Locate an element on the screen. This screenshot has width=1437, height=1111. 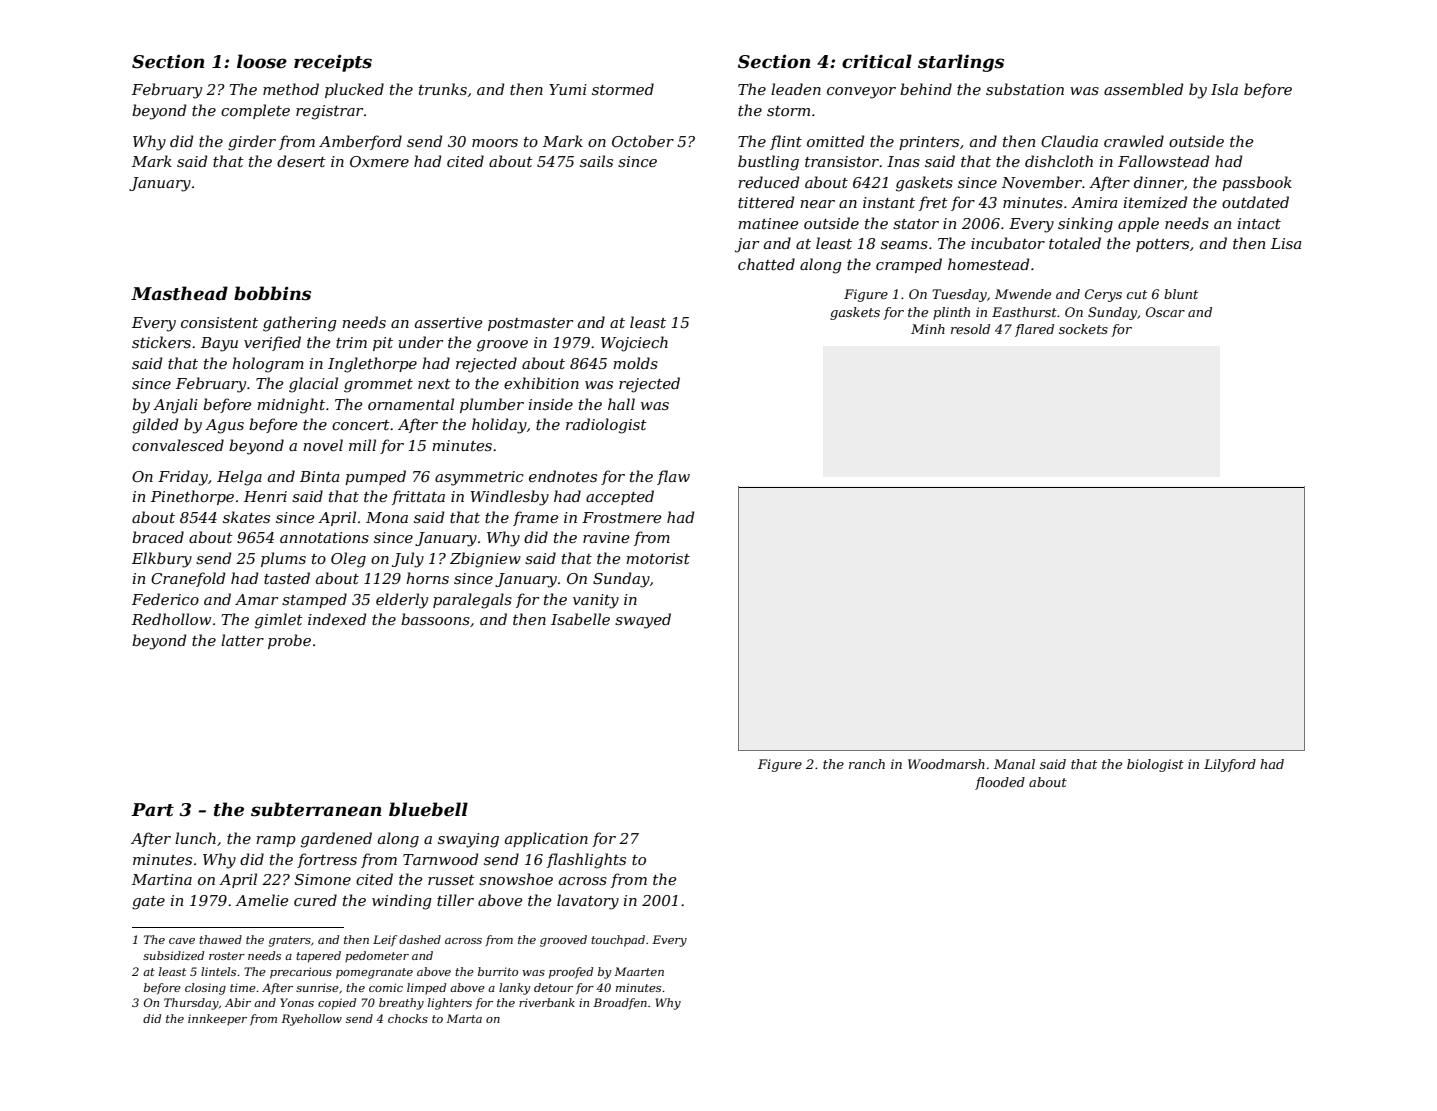
Maarten is located at coordinates (639, 971).
